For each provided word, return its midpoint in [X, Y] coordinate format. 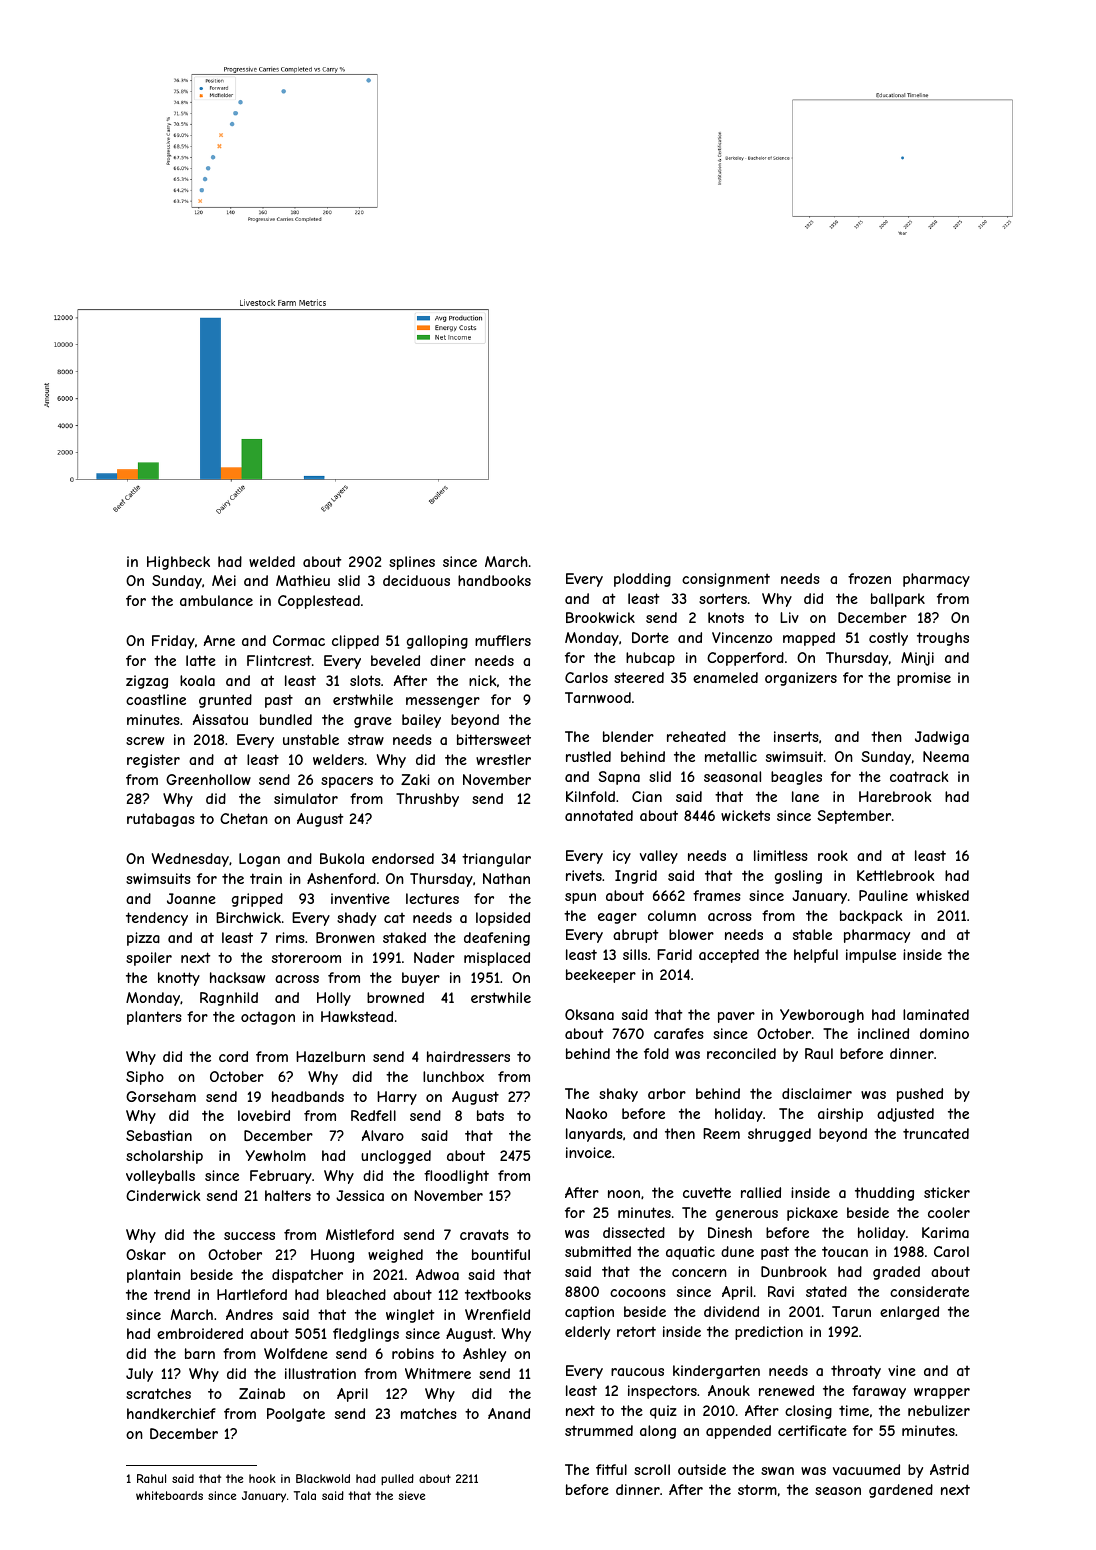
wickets [745, 815]
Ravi [781, 1291]
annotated [599, 815]
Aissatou [220, 719]
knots [726, 617]
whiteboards [169, 1495]
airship [840, 1115]
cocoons [638, 1293]
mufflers [503, 640]
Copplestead [319, 602]
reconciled [741, 1053]
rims [290, 937]
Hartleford [252, 1294]
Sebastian [159, 1135]
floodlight [456, 1177]
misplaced [497, 959]
